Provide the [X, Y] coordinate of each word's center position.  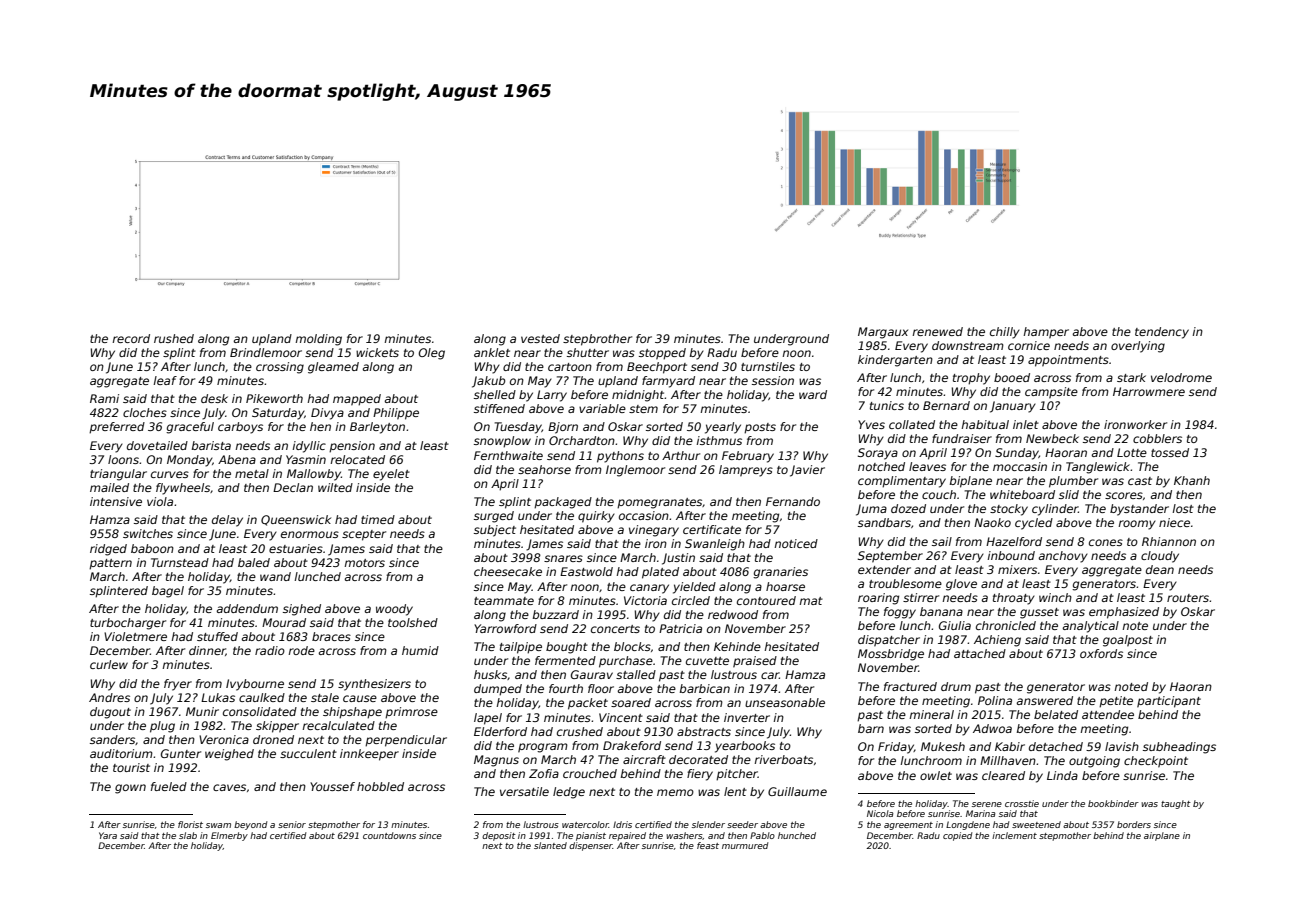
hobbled [380, 786]
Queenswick [296, 520]
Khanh [1192, 480]
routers [1188, 598]
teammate [504, 601]
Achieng [997, 641]
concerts [615, 629]
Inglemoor [635, 471]
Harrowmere [1149, 391]
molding [318, 340]
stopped [662, 354]
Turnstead [180, 562]
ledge [569, 793]
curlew [109, 664]
